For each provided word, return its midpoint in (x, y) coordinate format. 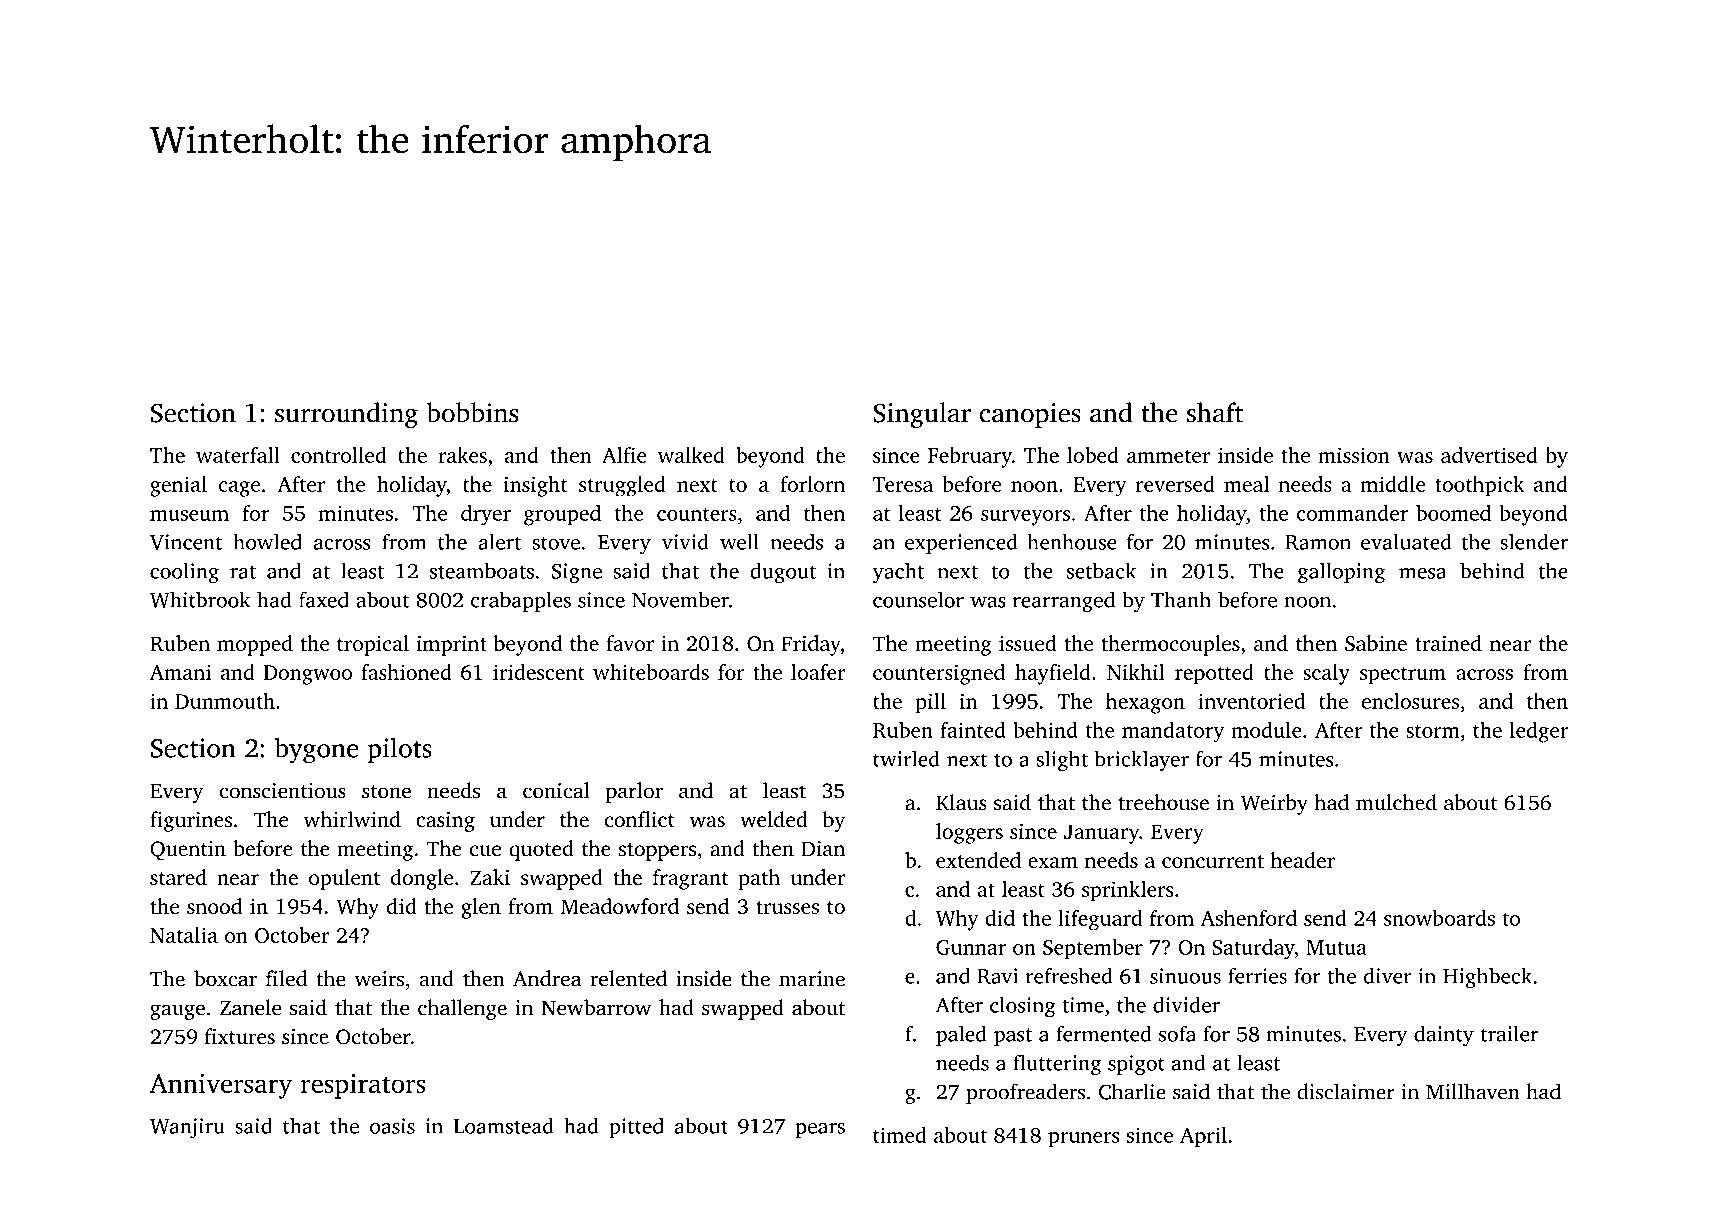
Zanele (250, 1007)
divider (1186, 1004)
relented (628, 978)
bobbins (472, 412)
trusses (787, 907)
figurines (191, 821)
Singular (922, 415)
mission (1354, 455)
